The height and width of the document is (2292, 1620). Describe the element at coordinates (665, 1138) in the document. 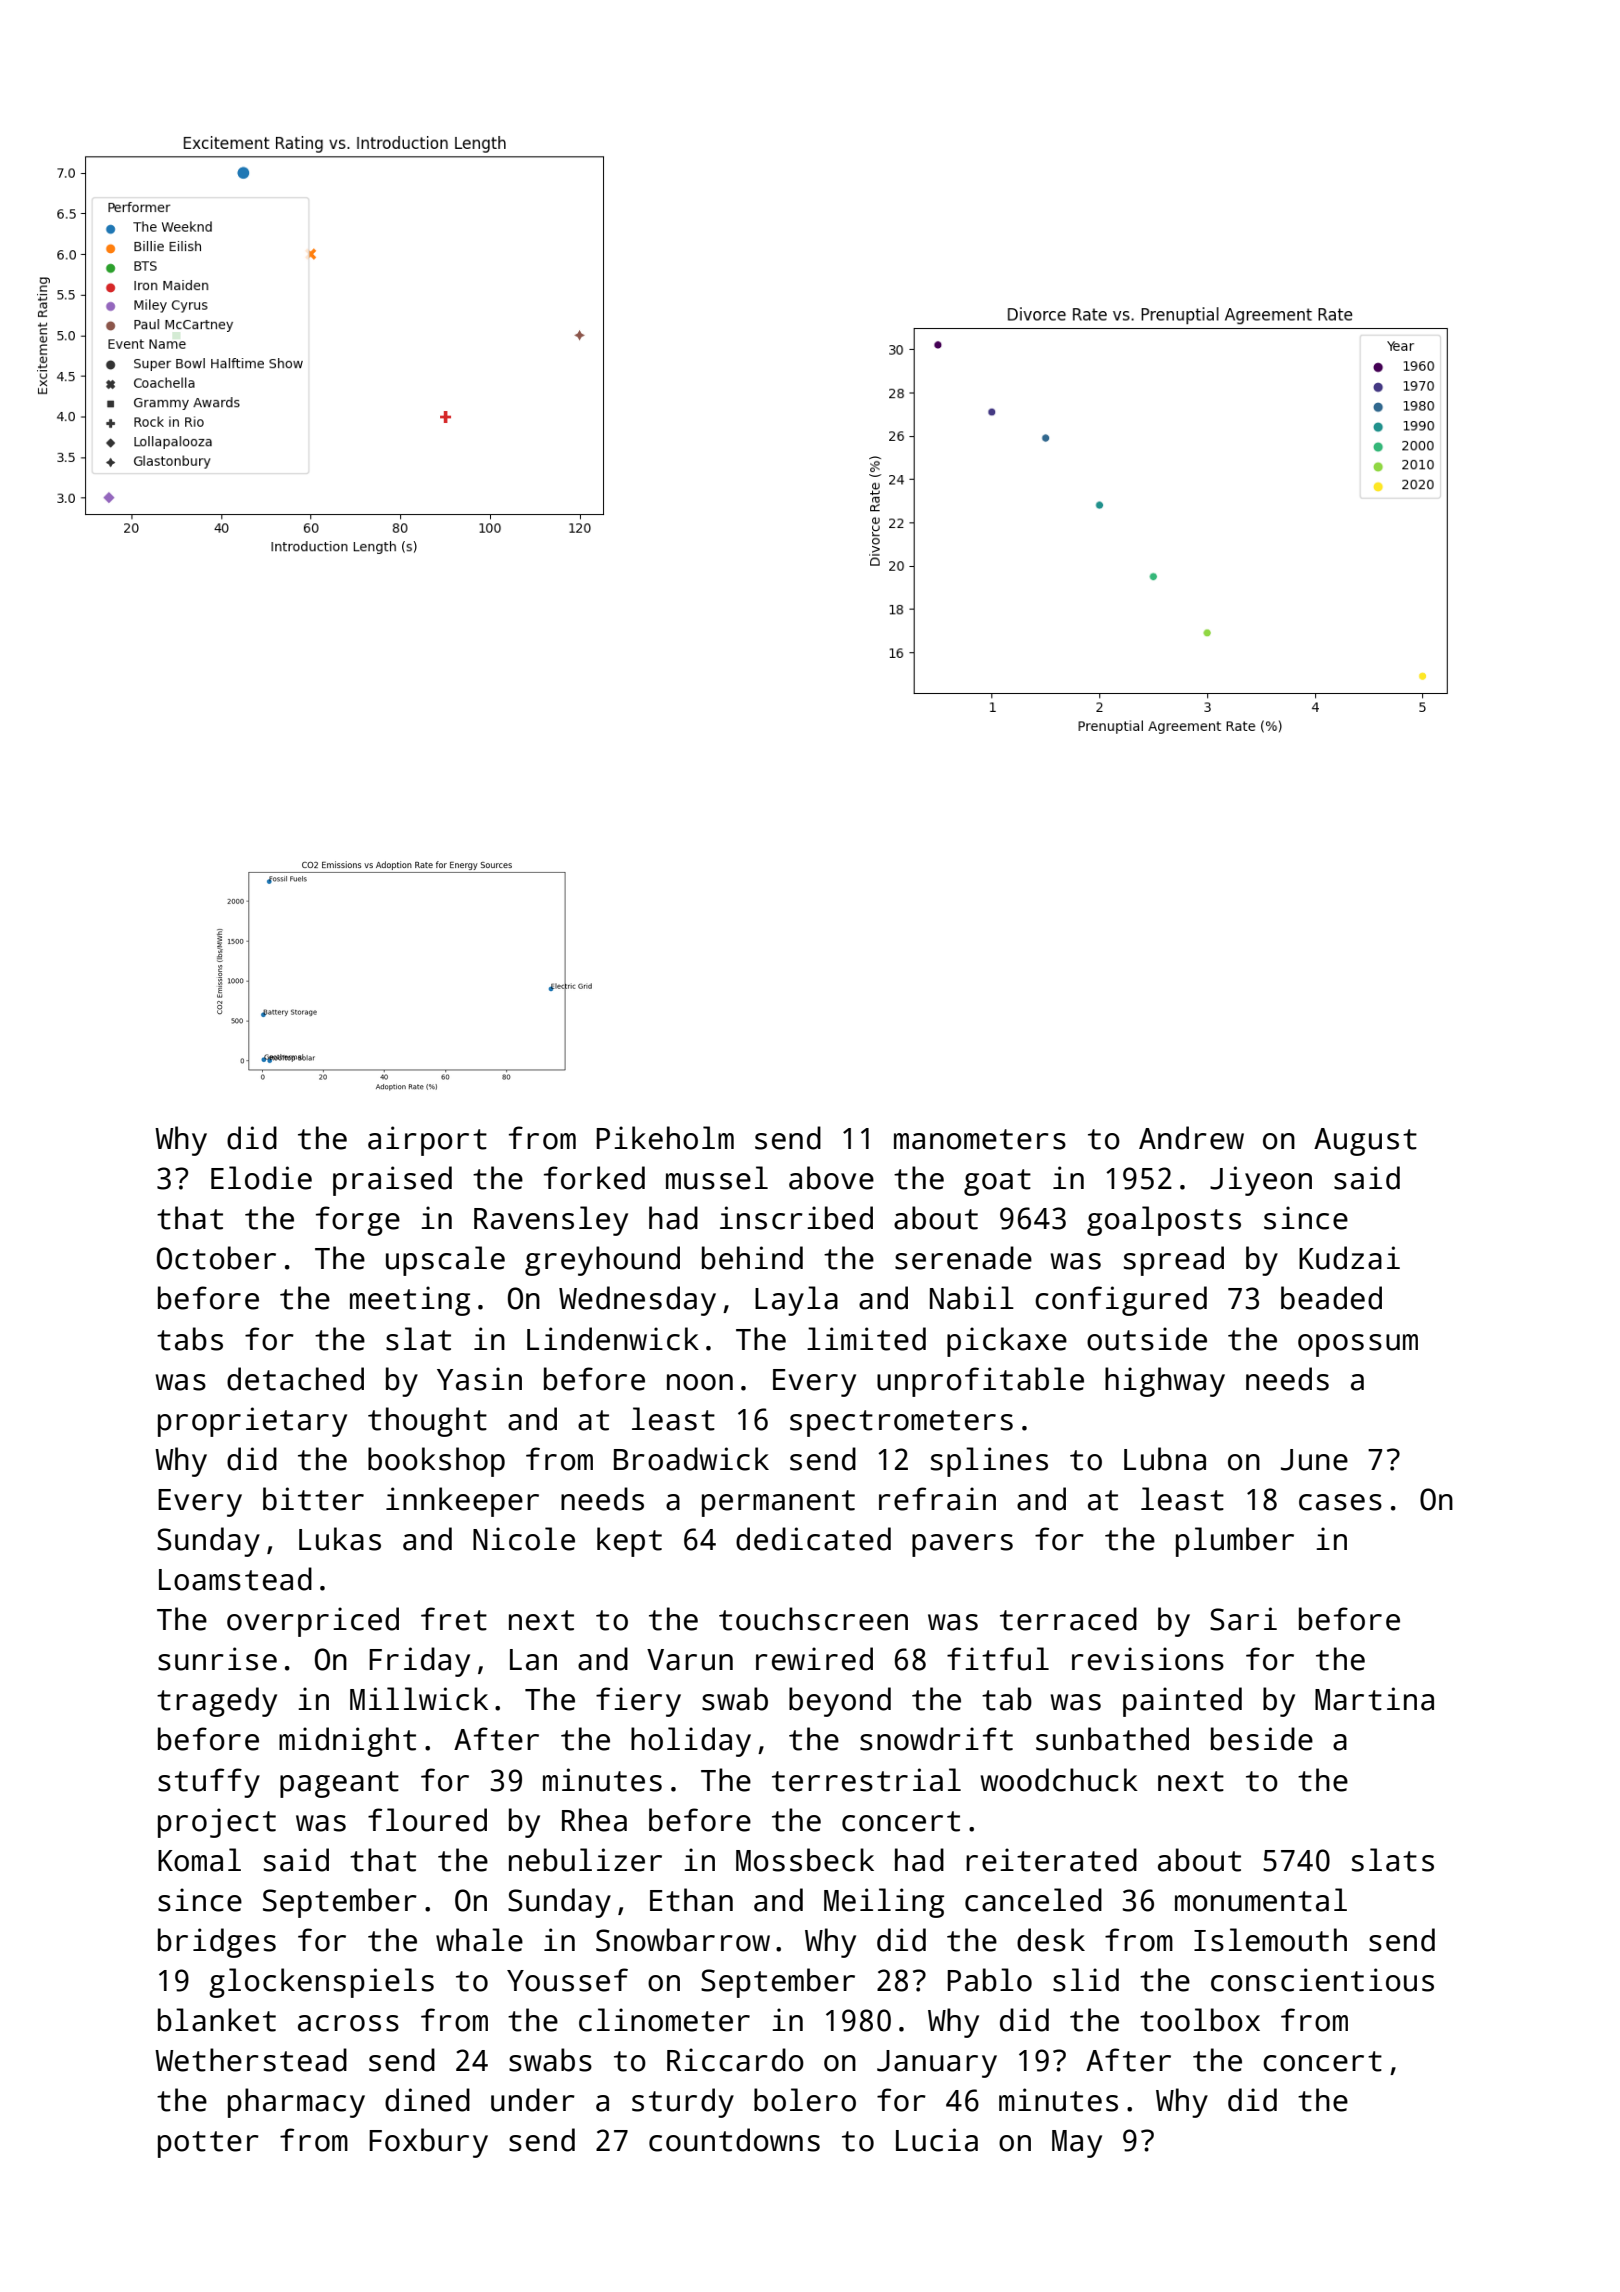

I see `Pikeholm` at that location.
